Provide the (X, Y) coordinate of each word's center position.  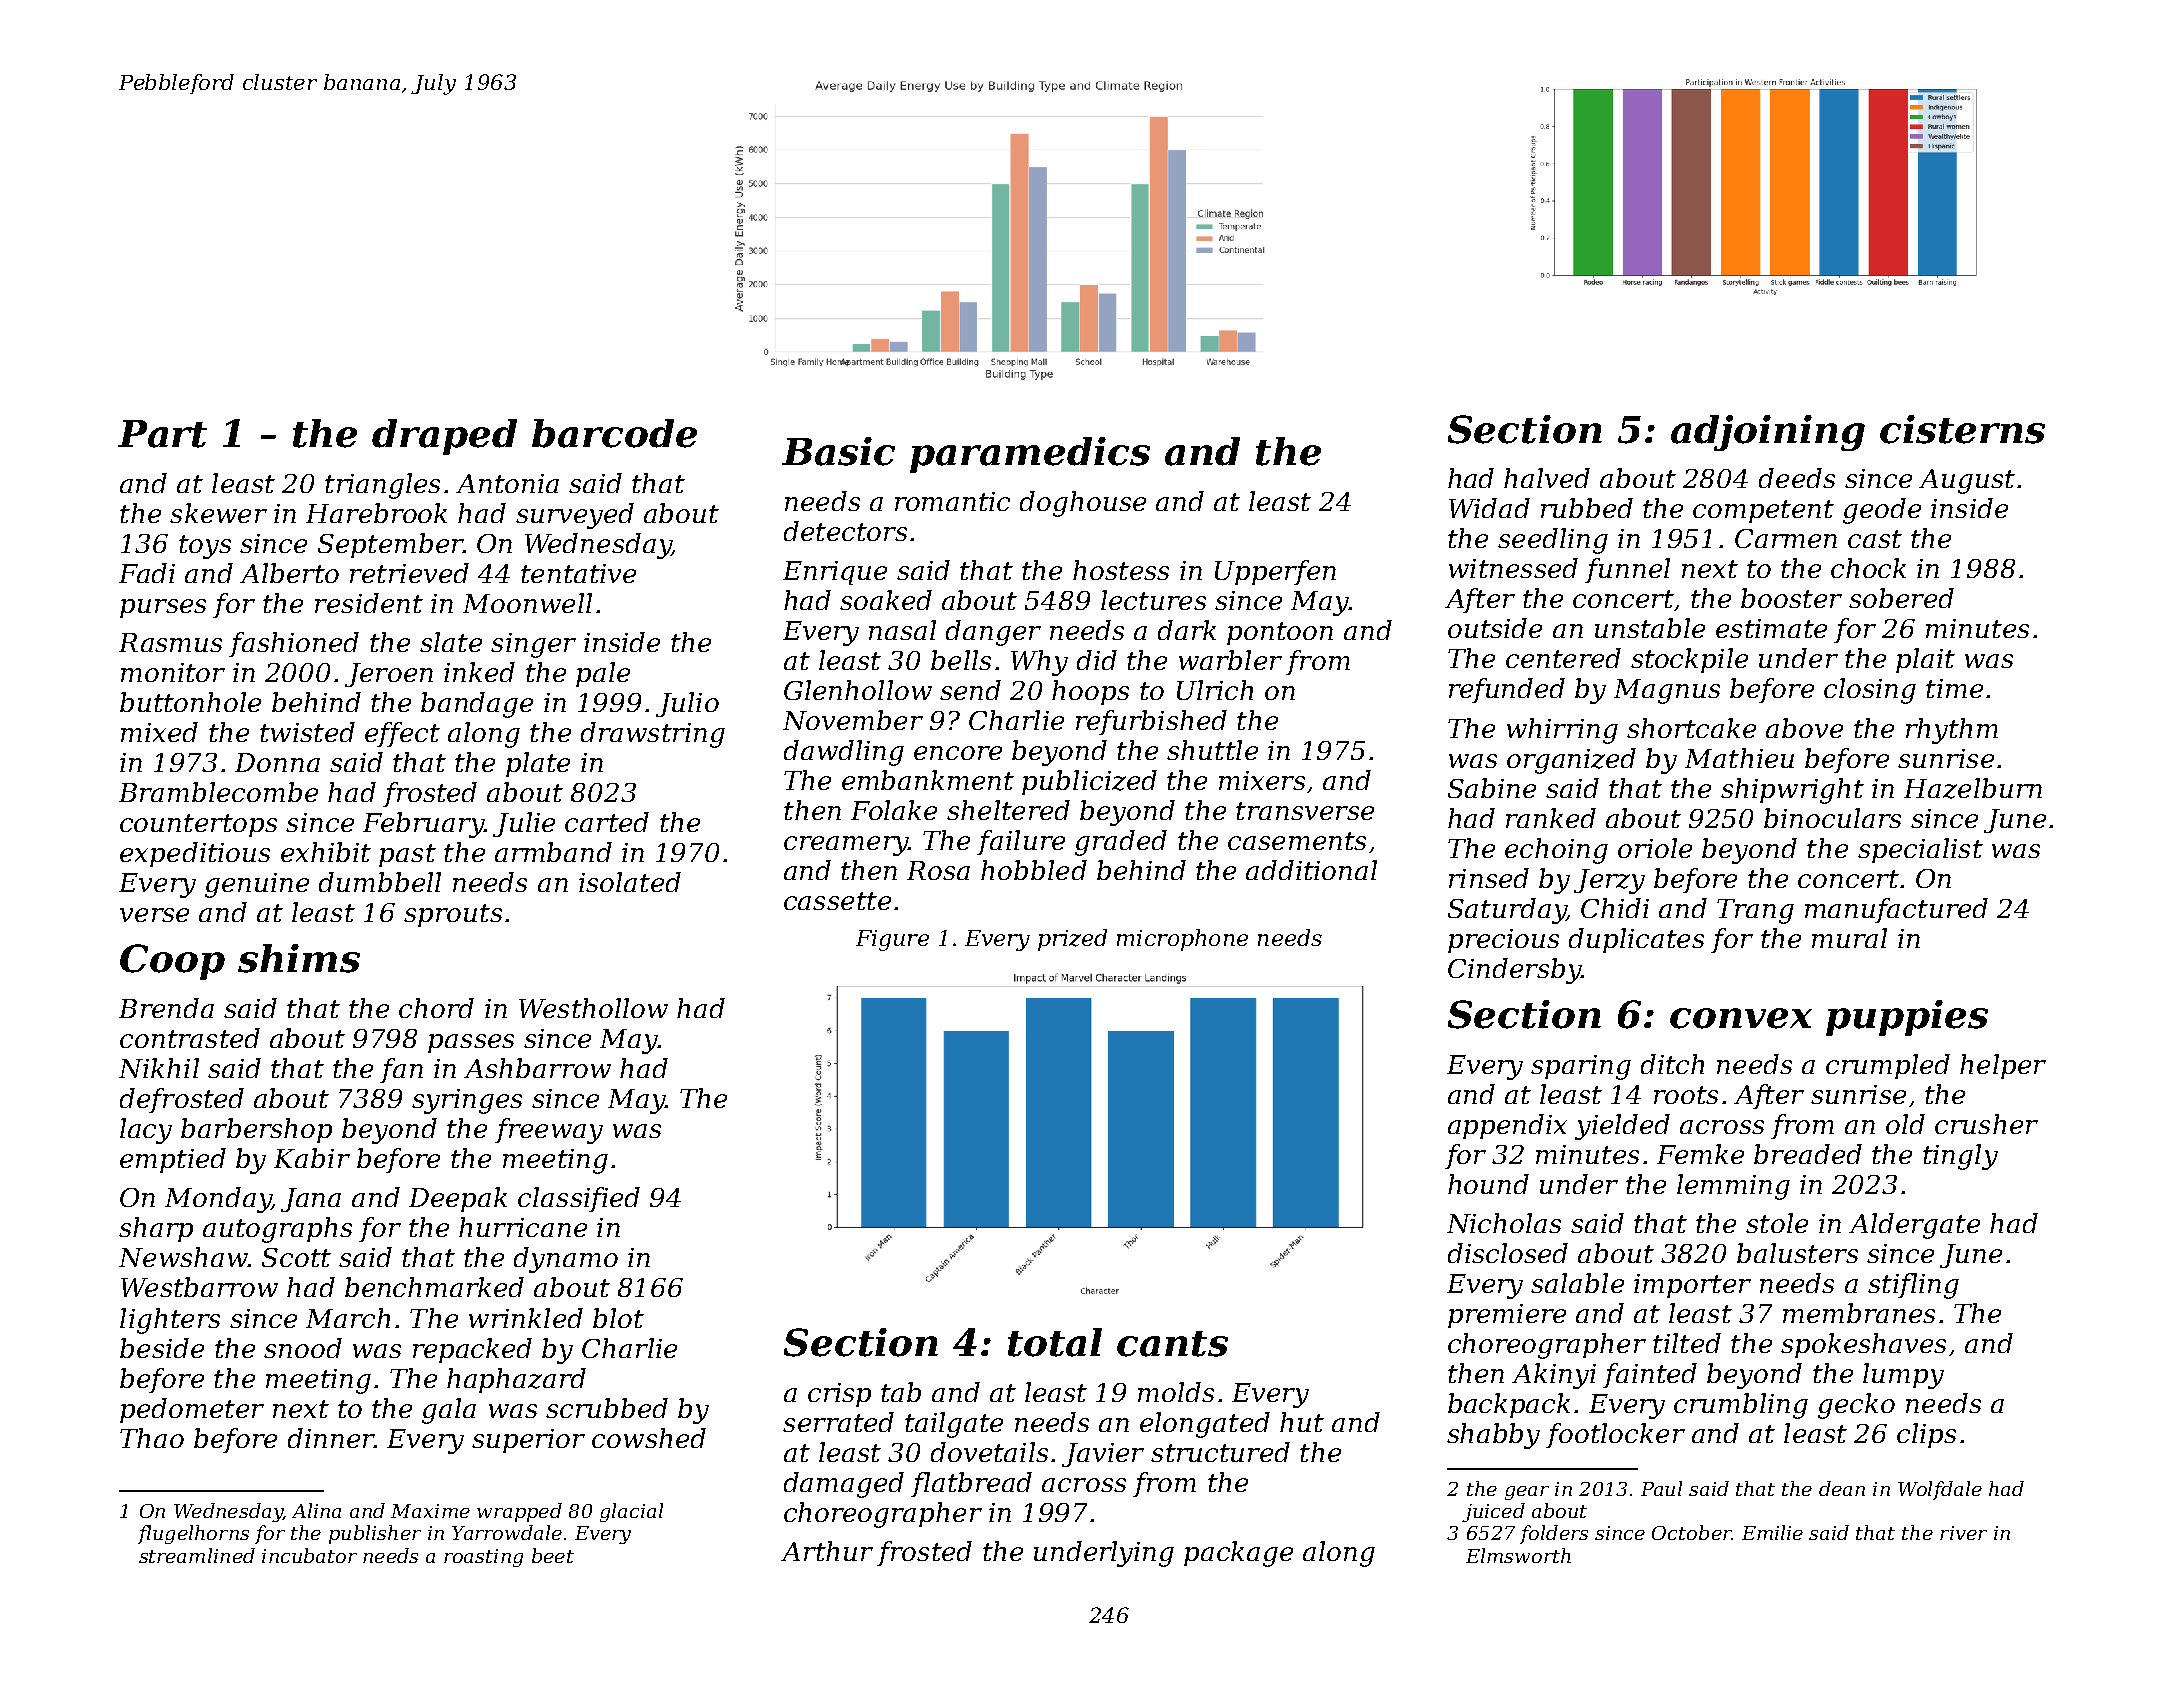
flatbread (971, 1484)
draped (444, 437)
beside (162, 1348)
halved (1547, 478)
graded (1121, 843)
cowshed (649, 1438)
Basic (838, 451)
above (1804, 728)
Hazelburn (1973, 788)
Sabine (1492, 788)
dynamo (566, 1260)
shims (299, 958)
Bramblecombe (218, 792)
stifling (1913, 1286)
